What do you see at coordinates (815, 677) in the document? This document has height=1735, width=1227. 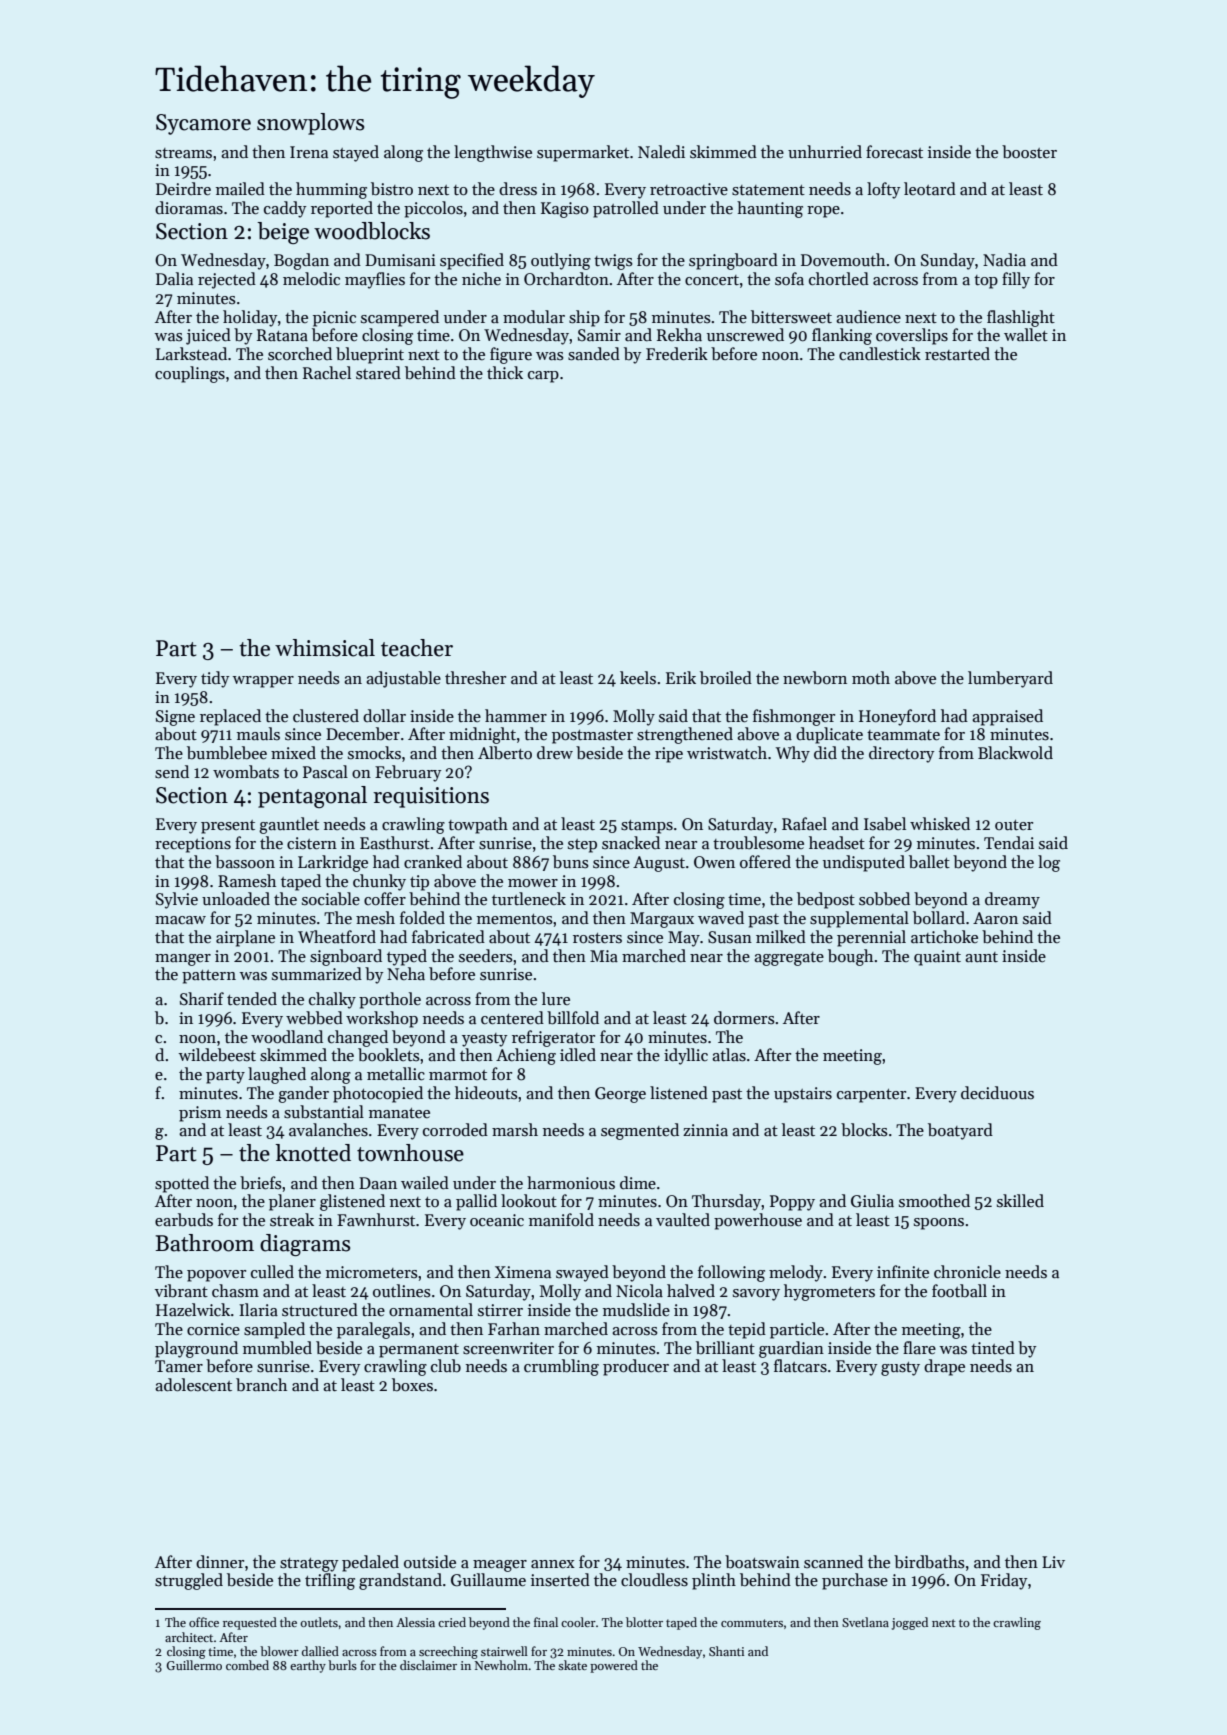 I see `newborn` at bounding box center [815, 677].
